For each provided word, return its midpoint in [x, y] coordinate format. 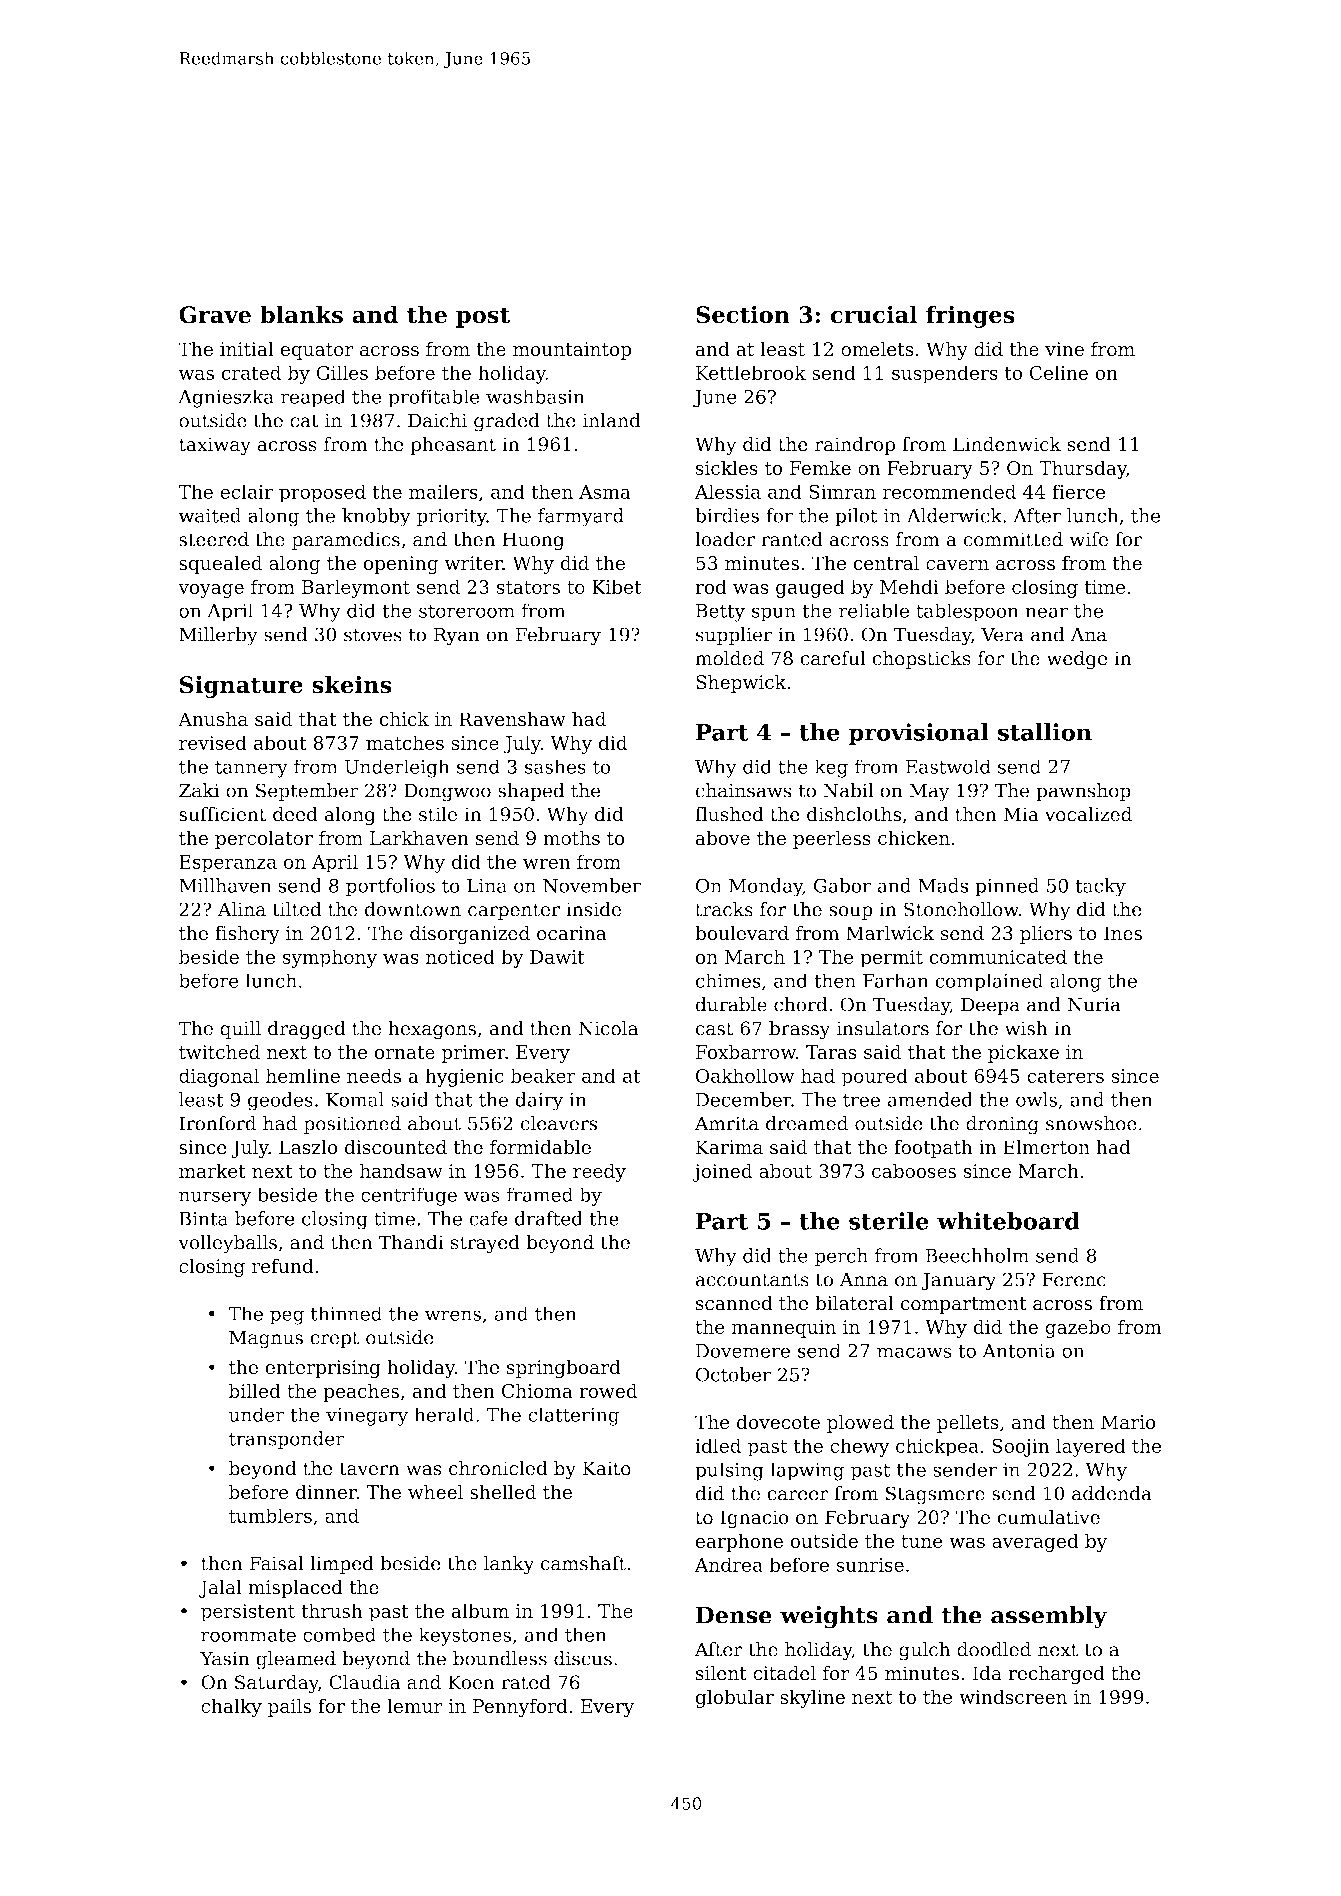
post [483, 317]
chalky [231, 1707]
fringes [970, 316]
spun [773, 614]
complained [989, 982]
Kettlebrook [751, 372]
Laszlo [308, 1147]
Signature [241, 687]
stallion [1045, 732]
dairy [539, 1101]
